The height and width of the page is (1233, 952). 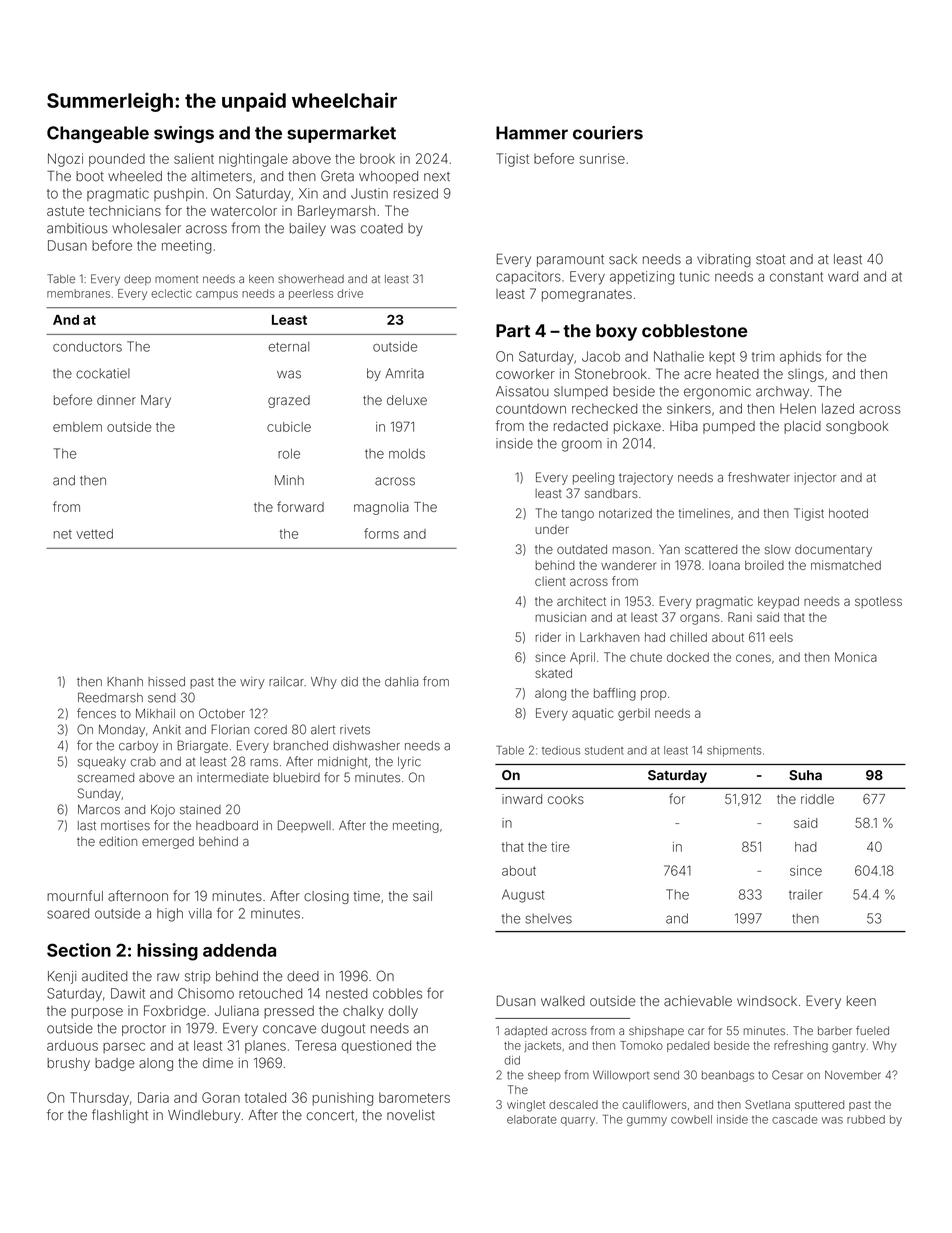 What do you see at coordinates (341, 134) in the page?
I see `supermarket` at bounding box center [341, 134].
